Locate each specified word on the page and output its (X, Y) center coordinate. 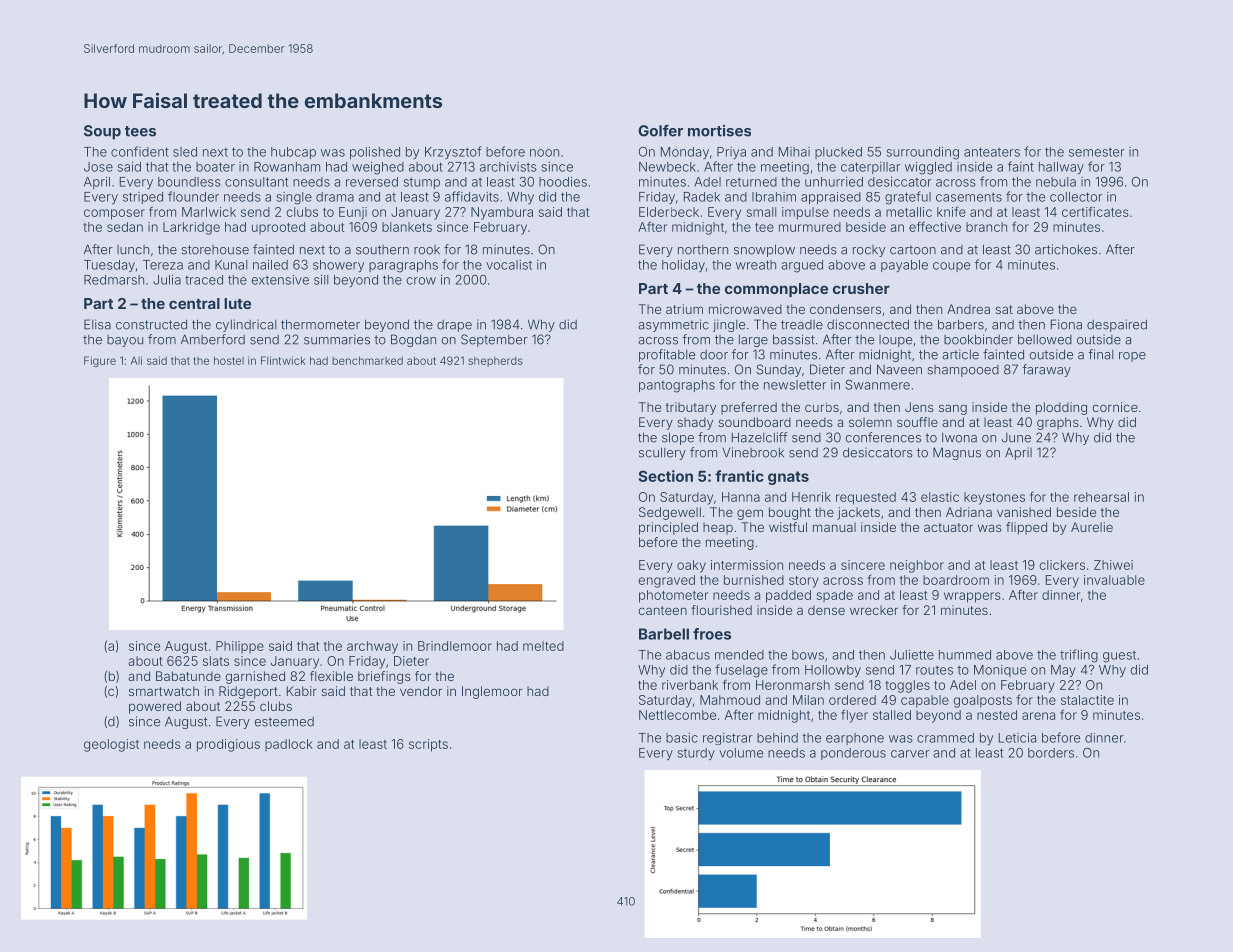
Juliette (912, 655)
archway (372, 647)
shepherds (495, 362)
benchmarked (367, 360)
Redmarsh (114, 280)
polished (375, 153)
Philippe (240, 647)
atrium (684, 309)
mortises (719, 131)
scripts (428, 745)
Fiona (1066, 324)
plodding (1061, 408)
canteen (662, 610)
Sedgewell (670, 513)
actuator (948, 527)
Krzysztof (453, 152)
